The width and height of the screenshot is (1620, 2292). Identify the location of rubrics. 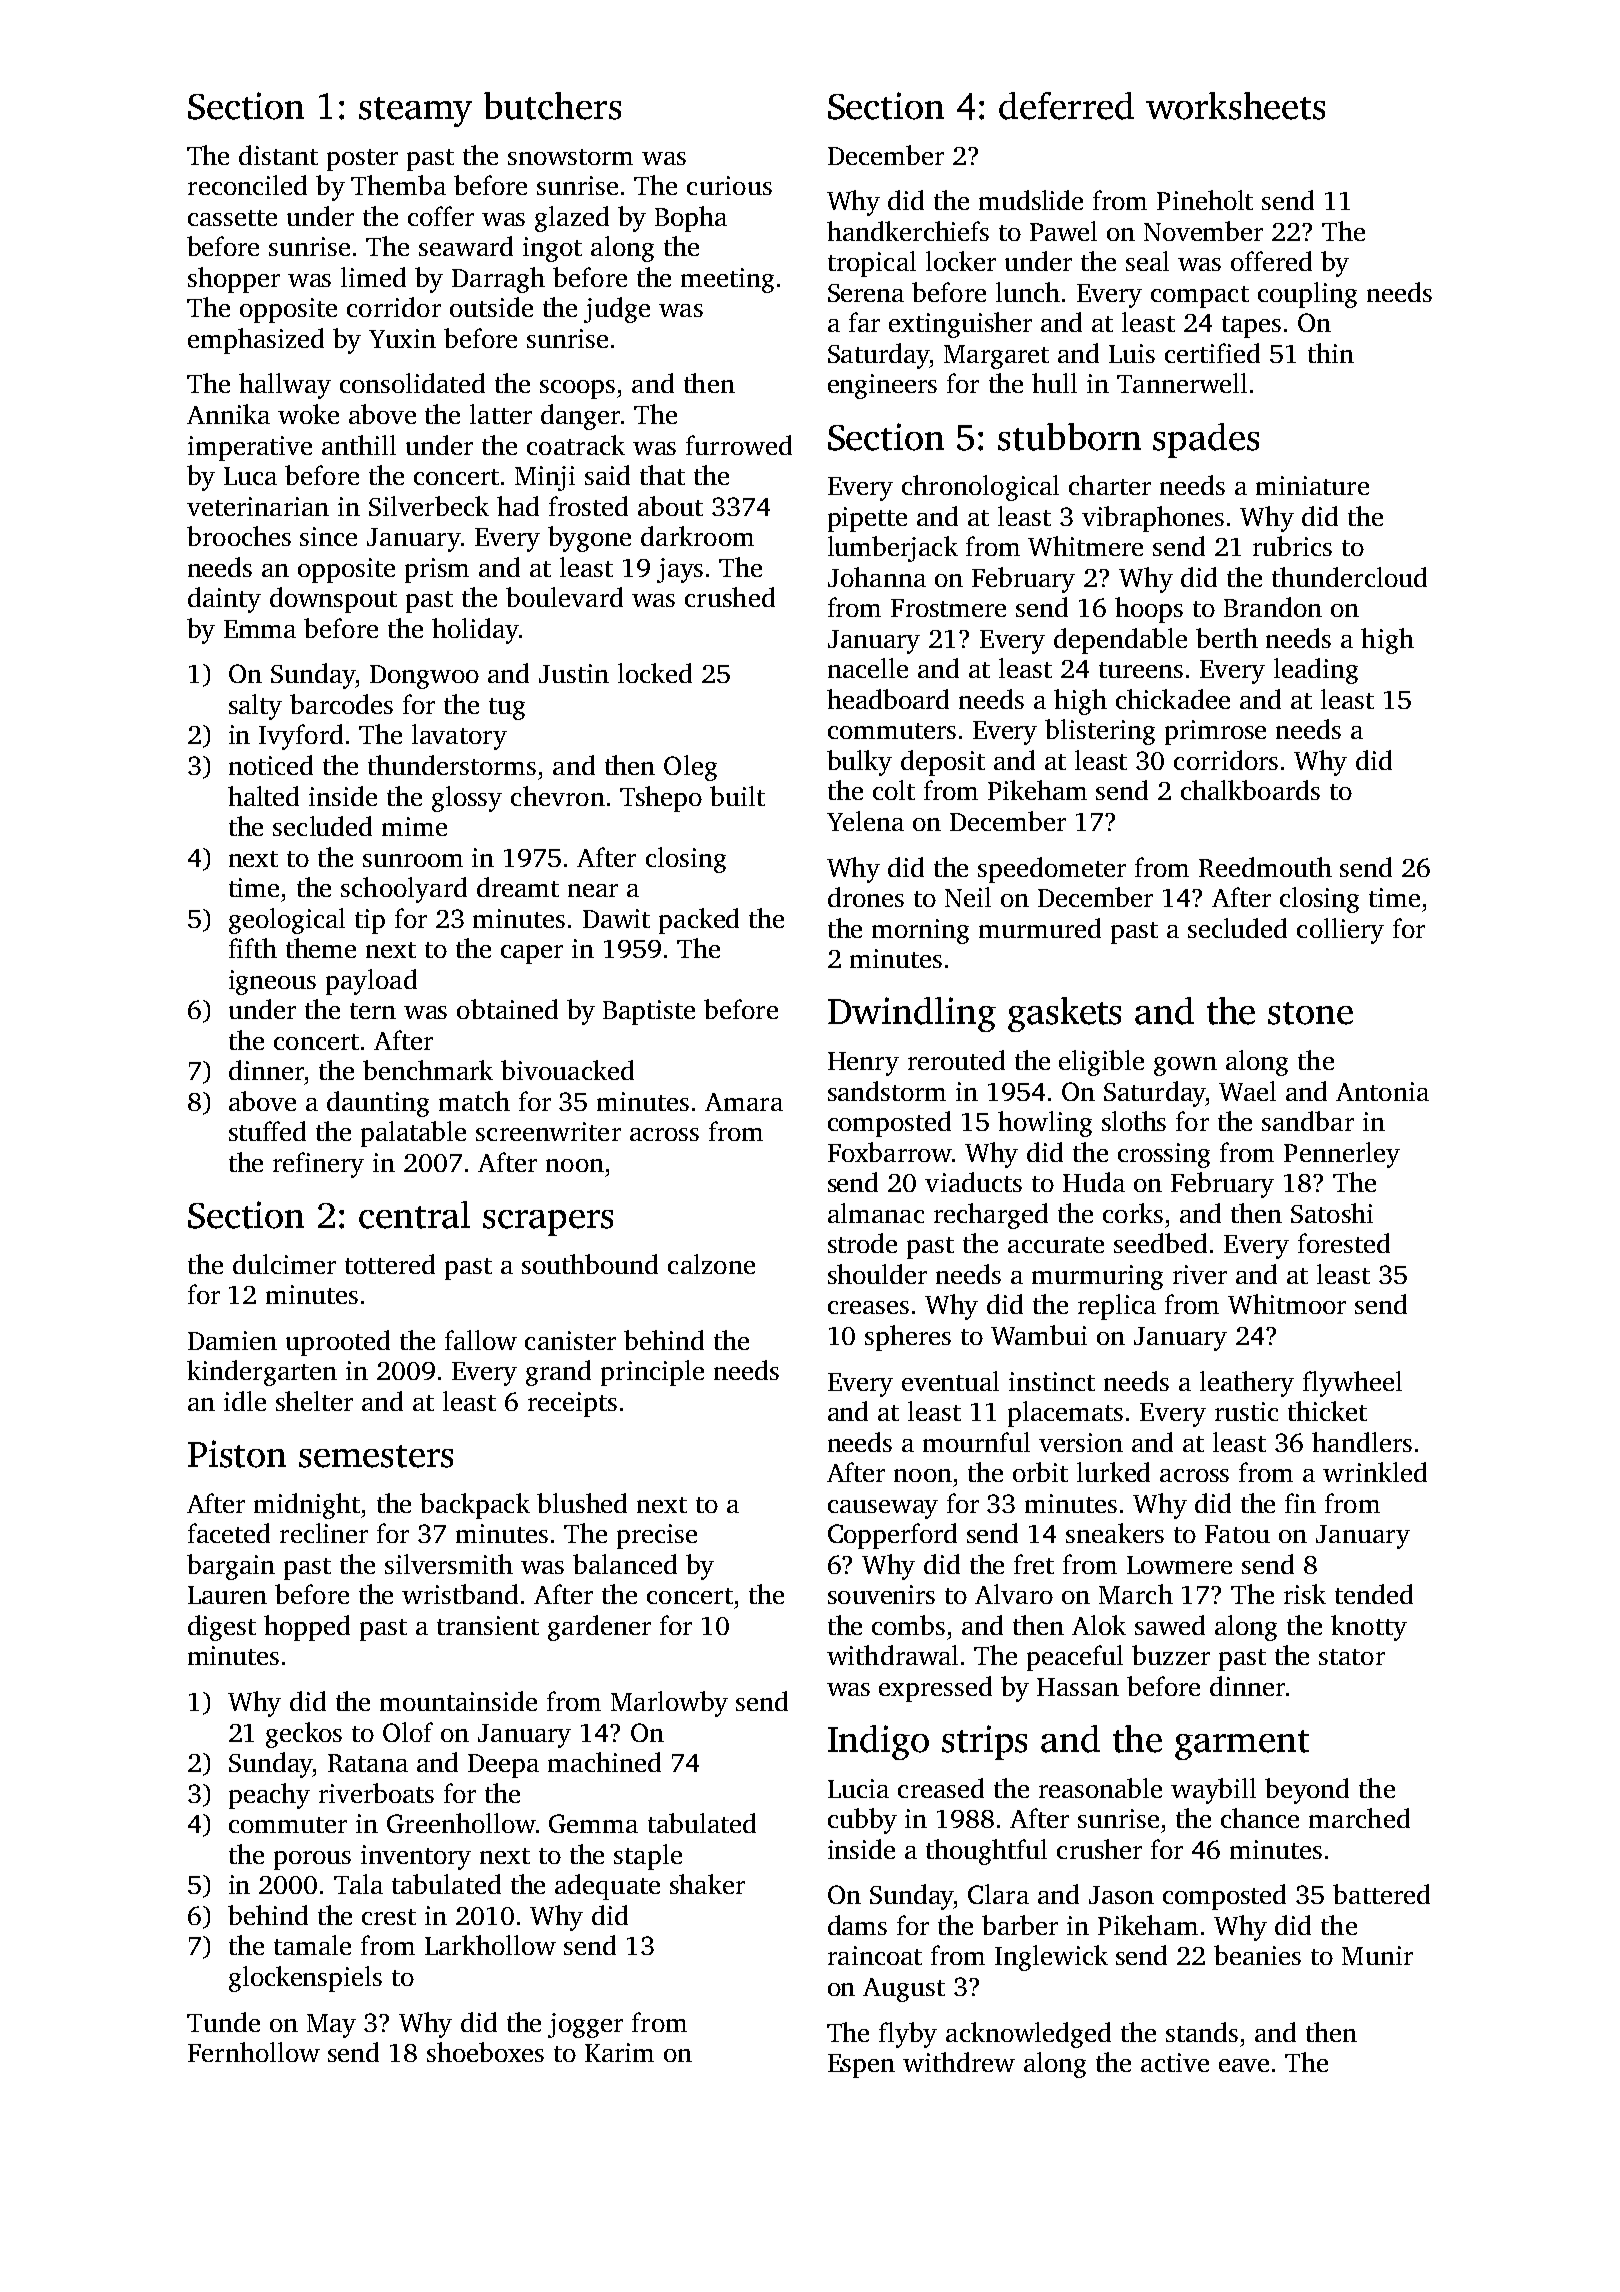
(1292, 546).
